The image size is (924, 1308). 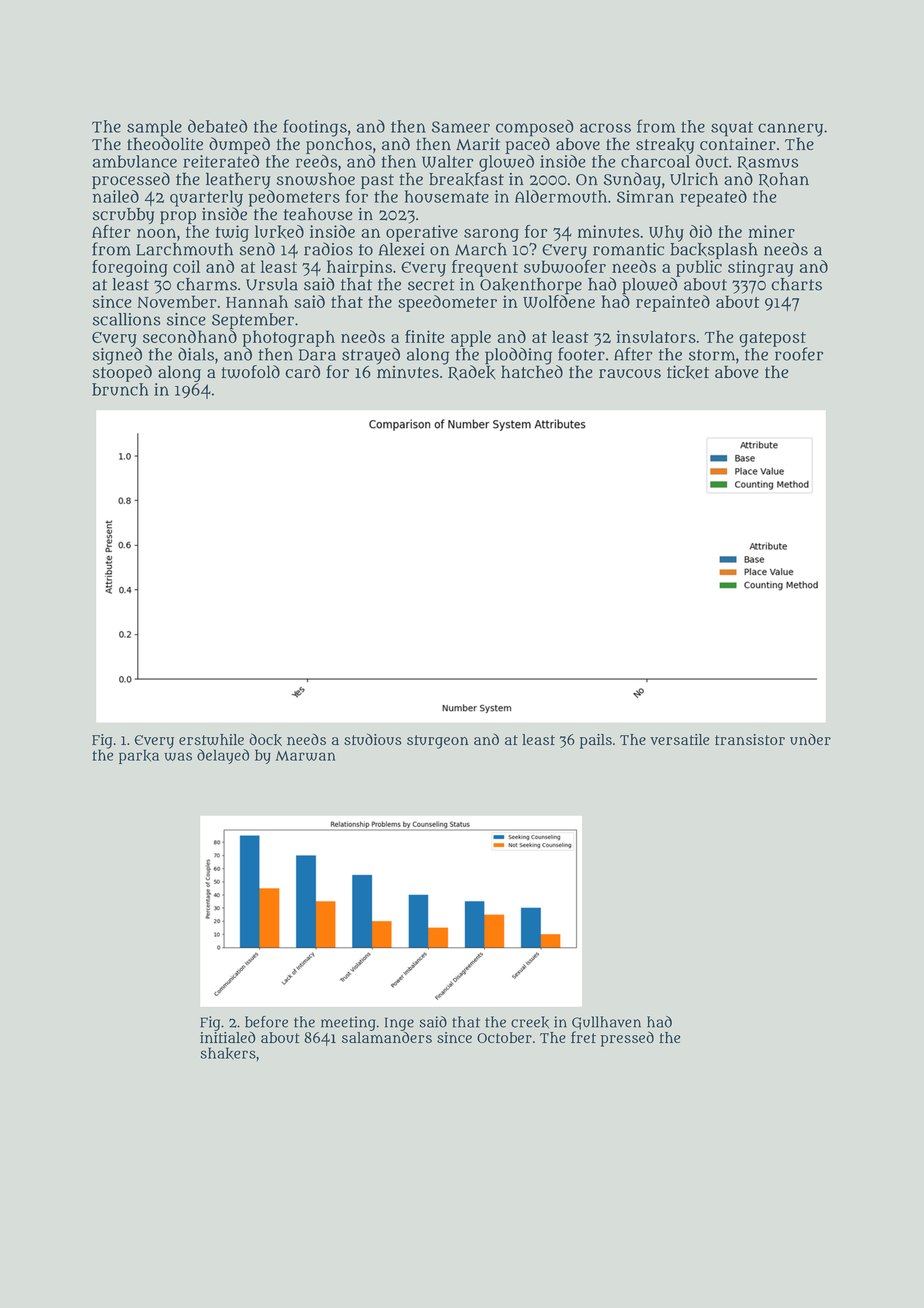 What do you see at coordinates (466, 179) in the screenshot?
I see `breakfast` at bounding box center [466, 179].
